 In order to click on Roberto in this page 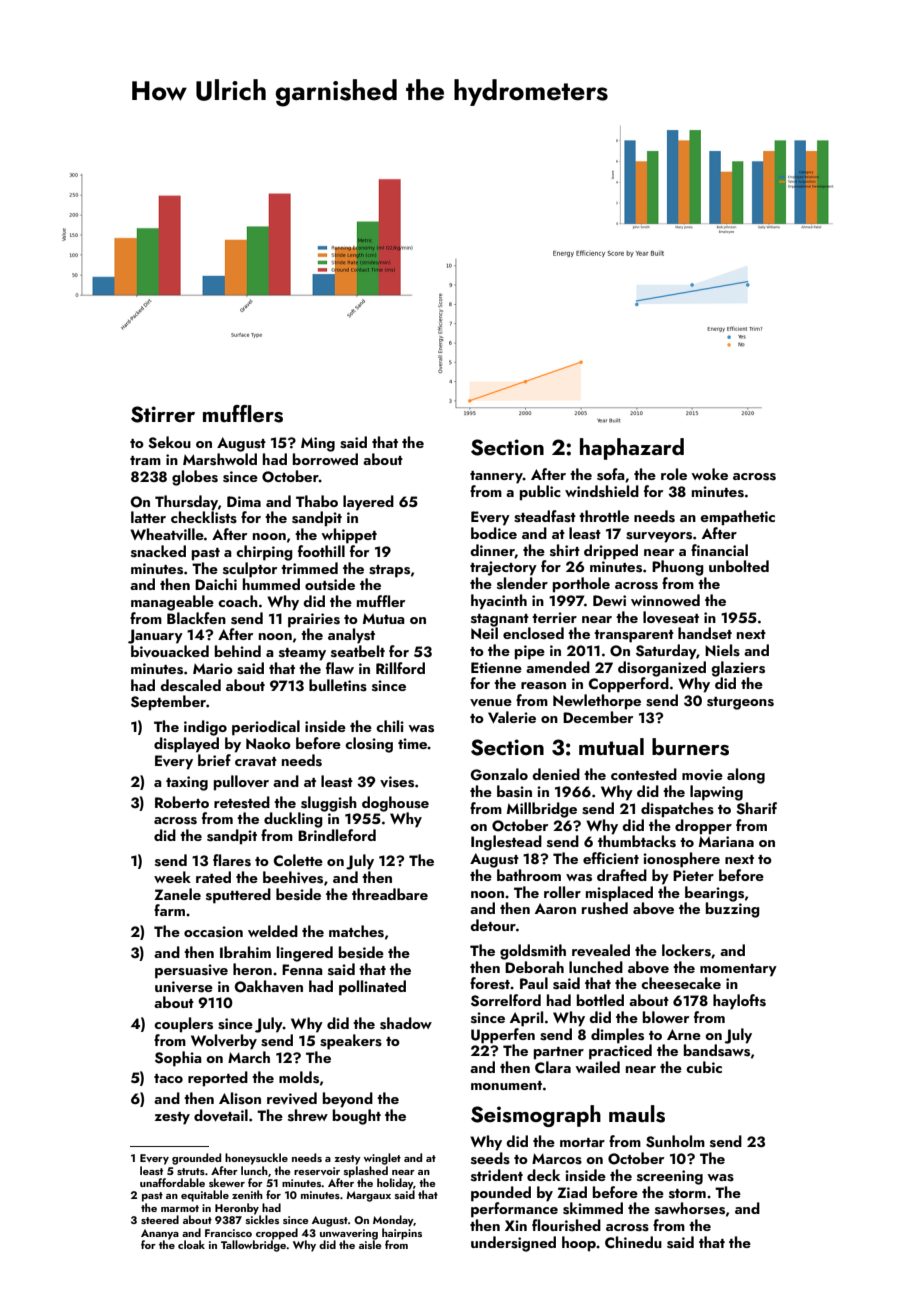, I will do `click(182, 802)`.
